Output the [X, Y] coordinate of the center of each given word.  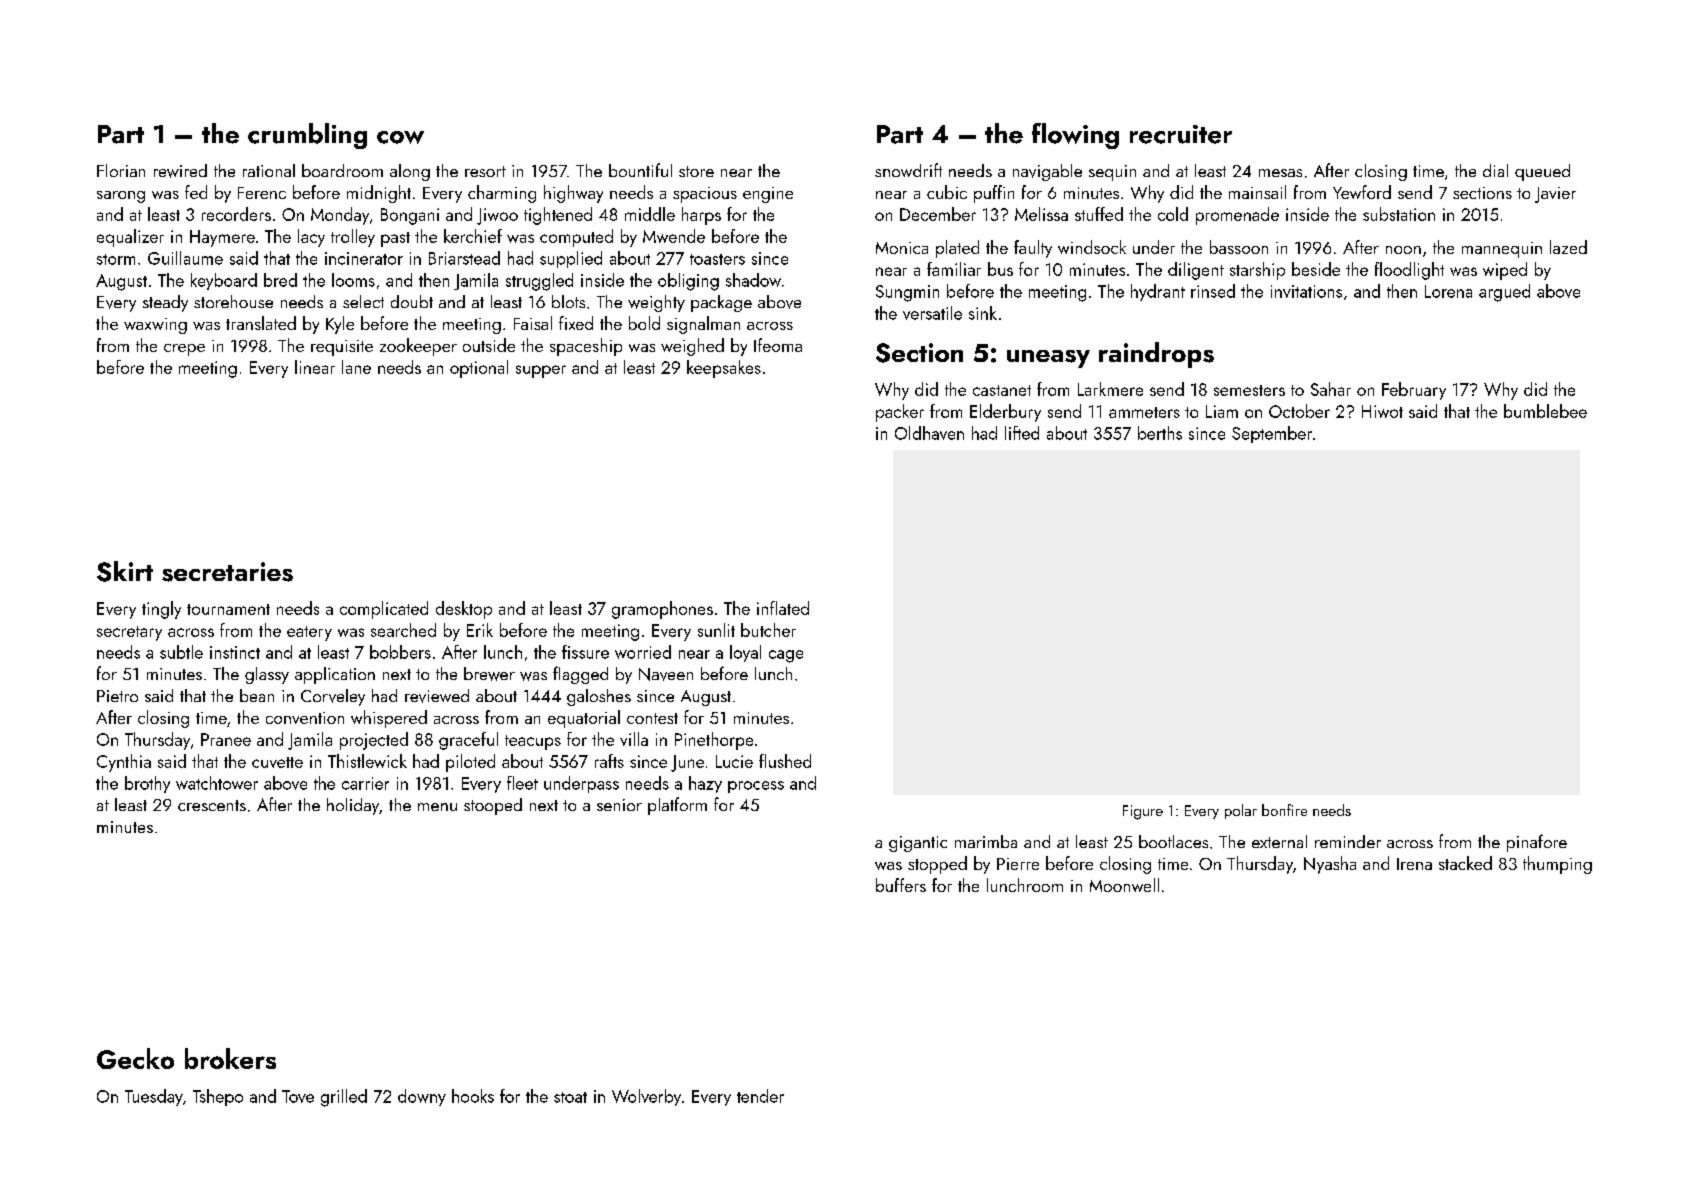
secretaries [227, 572]
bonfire [1284, 810]
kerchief [473, 236]
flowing [1075, 136]
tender [760, 1096]
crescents [212, 805]
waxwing [155, 326]
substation [1399, 214]
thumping [1557, 865]
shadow [753, 280]
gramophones [662, 610]
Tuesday [154, 1097]
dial [1495, 170]
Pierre [1018, 864]
